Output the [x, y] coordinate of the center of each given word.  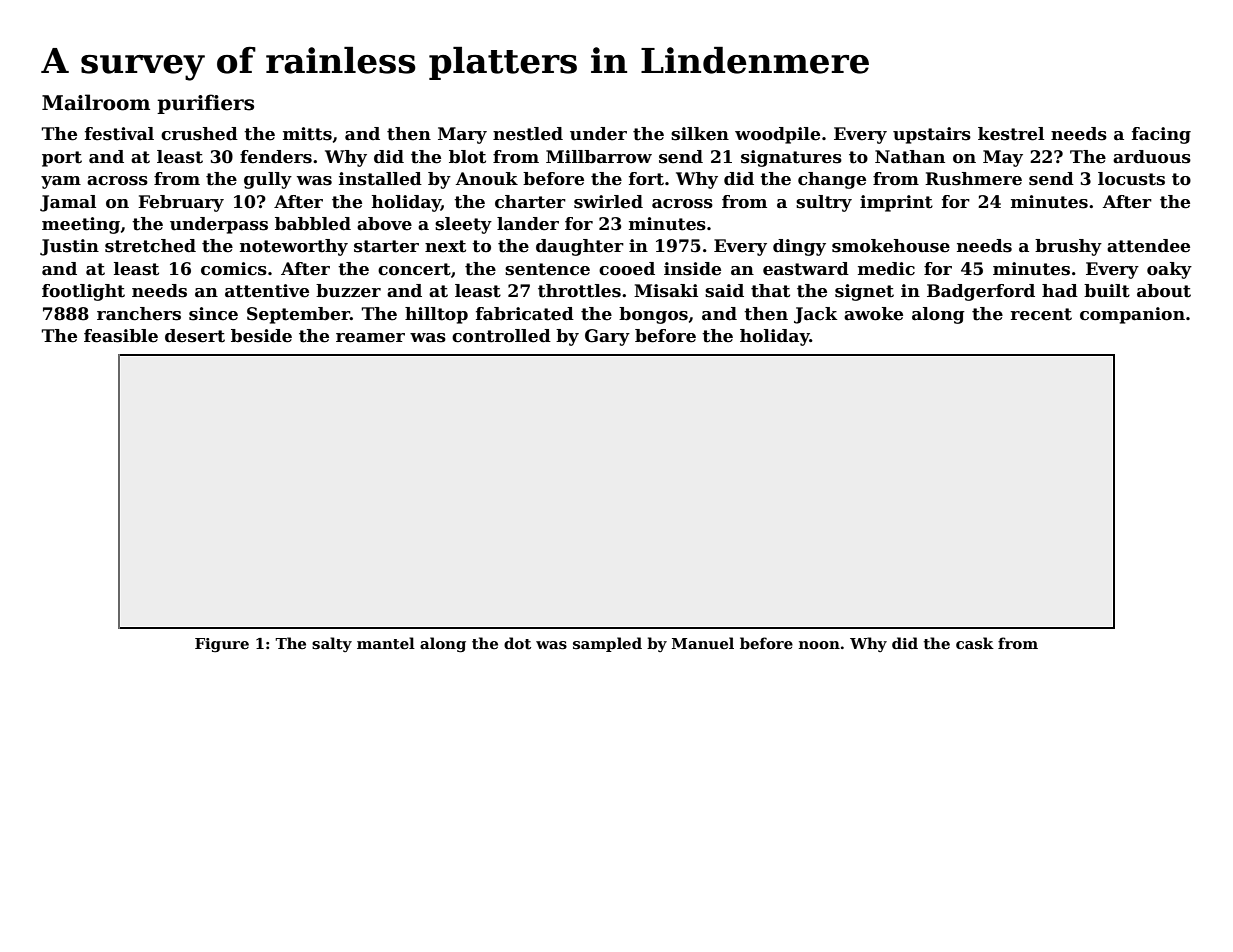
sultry [824, 203]
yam [61, 182]
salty [332, 644]
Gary [607, 337]
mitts [307, 134]
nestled [528, 134]
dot [517, 643]
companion [1132, 315]
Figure [222, 645]
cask [975, 643]
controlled [501, 336]
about [1164, 291]
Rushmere [973, 179]
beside [261, 336]
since [213, 314]
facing [1161, 135]
